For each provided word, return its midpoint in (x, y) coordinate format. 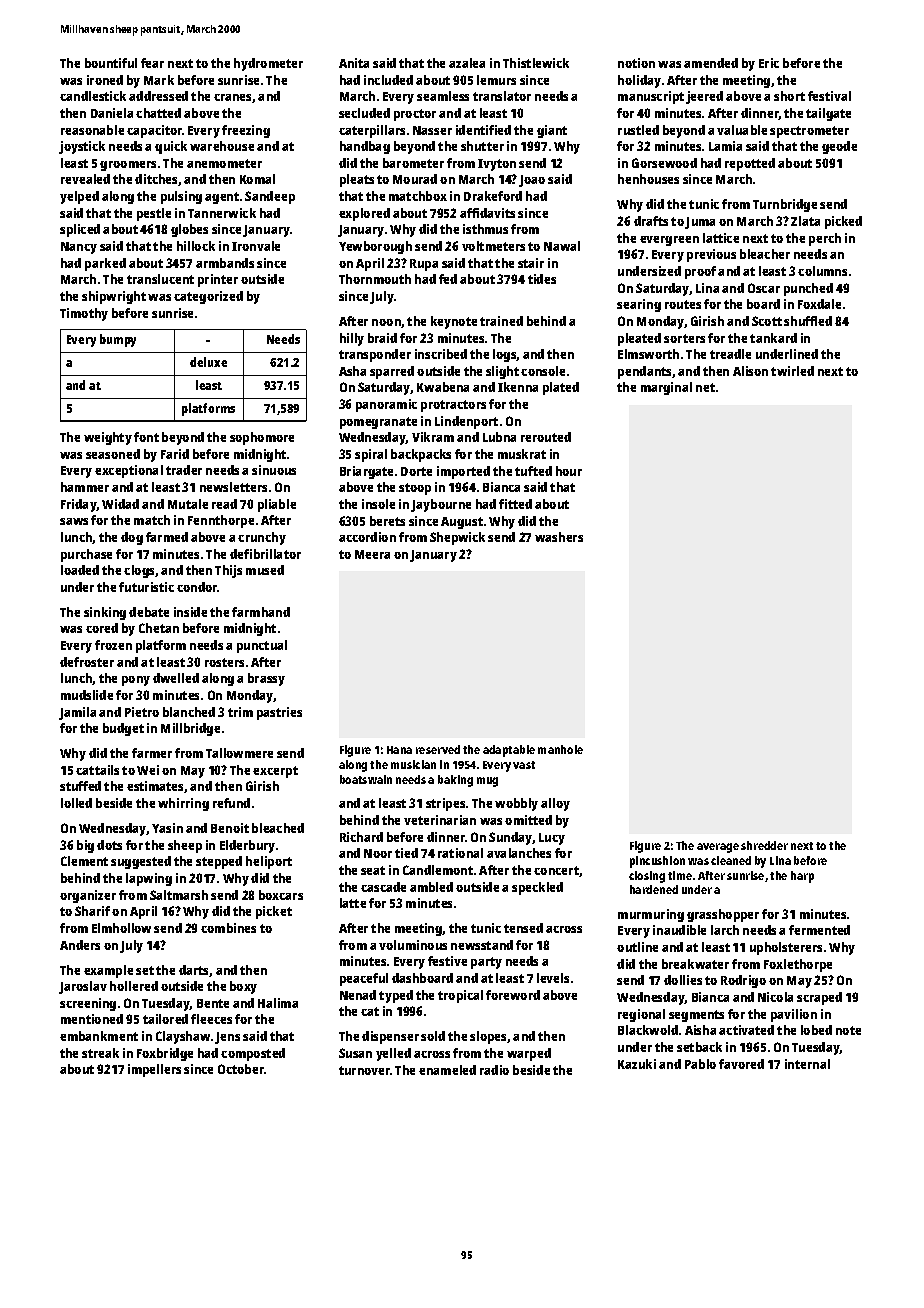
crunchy (262, 538)
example (108, 971)
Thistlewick (536, 63)
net (705, 387)
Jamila (77, 713)
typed (396, 996)
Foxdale (819, 304)
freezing (246, 131)
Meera (372, 554)
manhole (560, 749)
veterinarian (440, 820)
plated (561, 388)
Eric (769, 63)
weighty (108, 438)
